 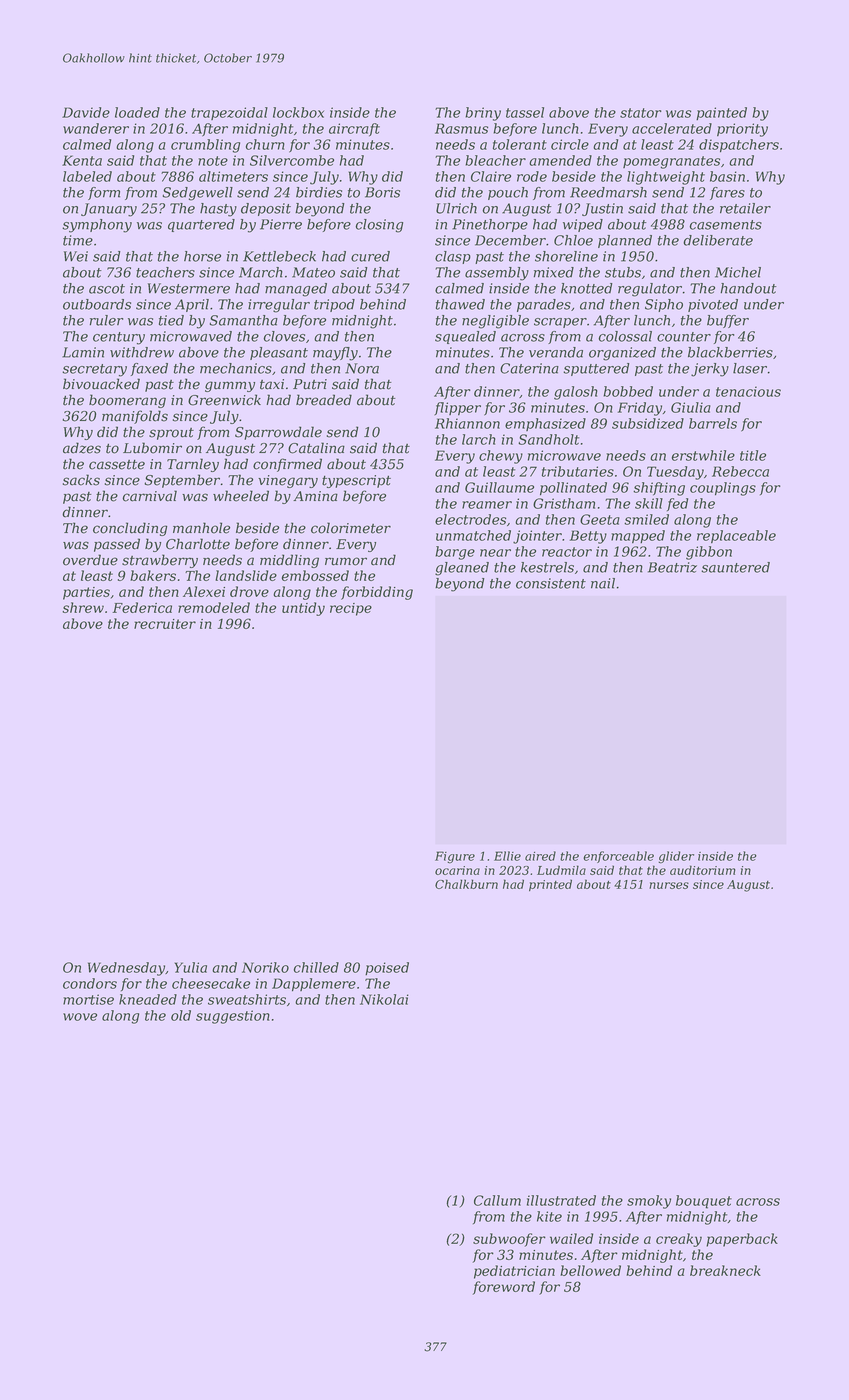 What do you see at coordinates (735, 567) in the screenshot?
I see `sauntered` at bounding box center [735, 567].
